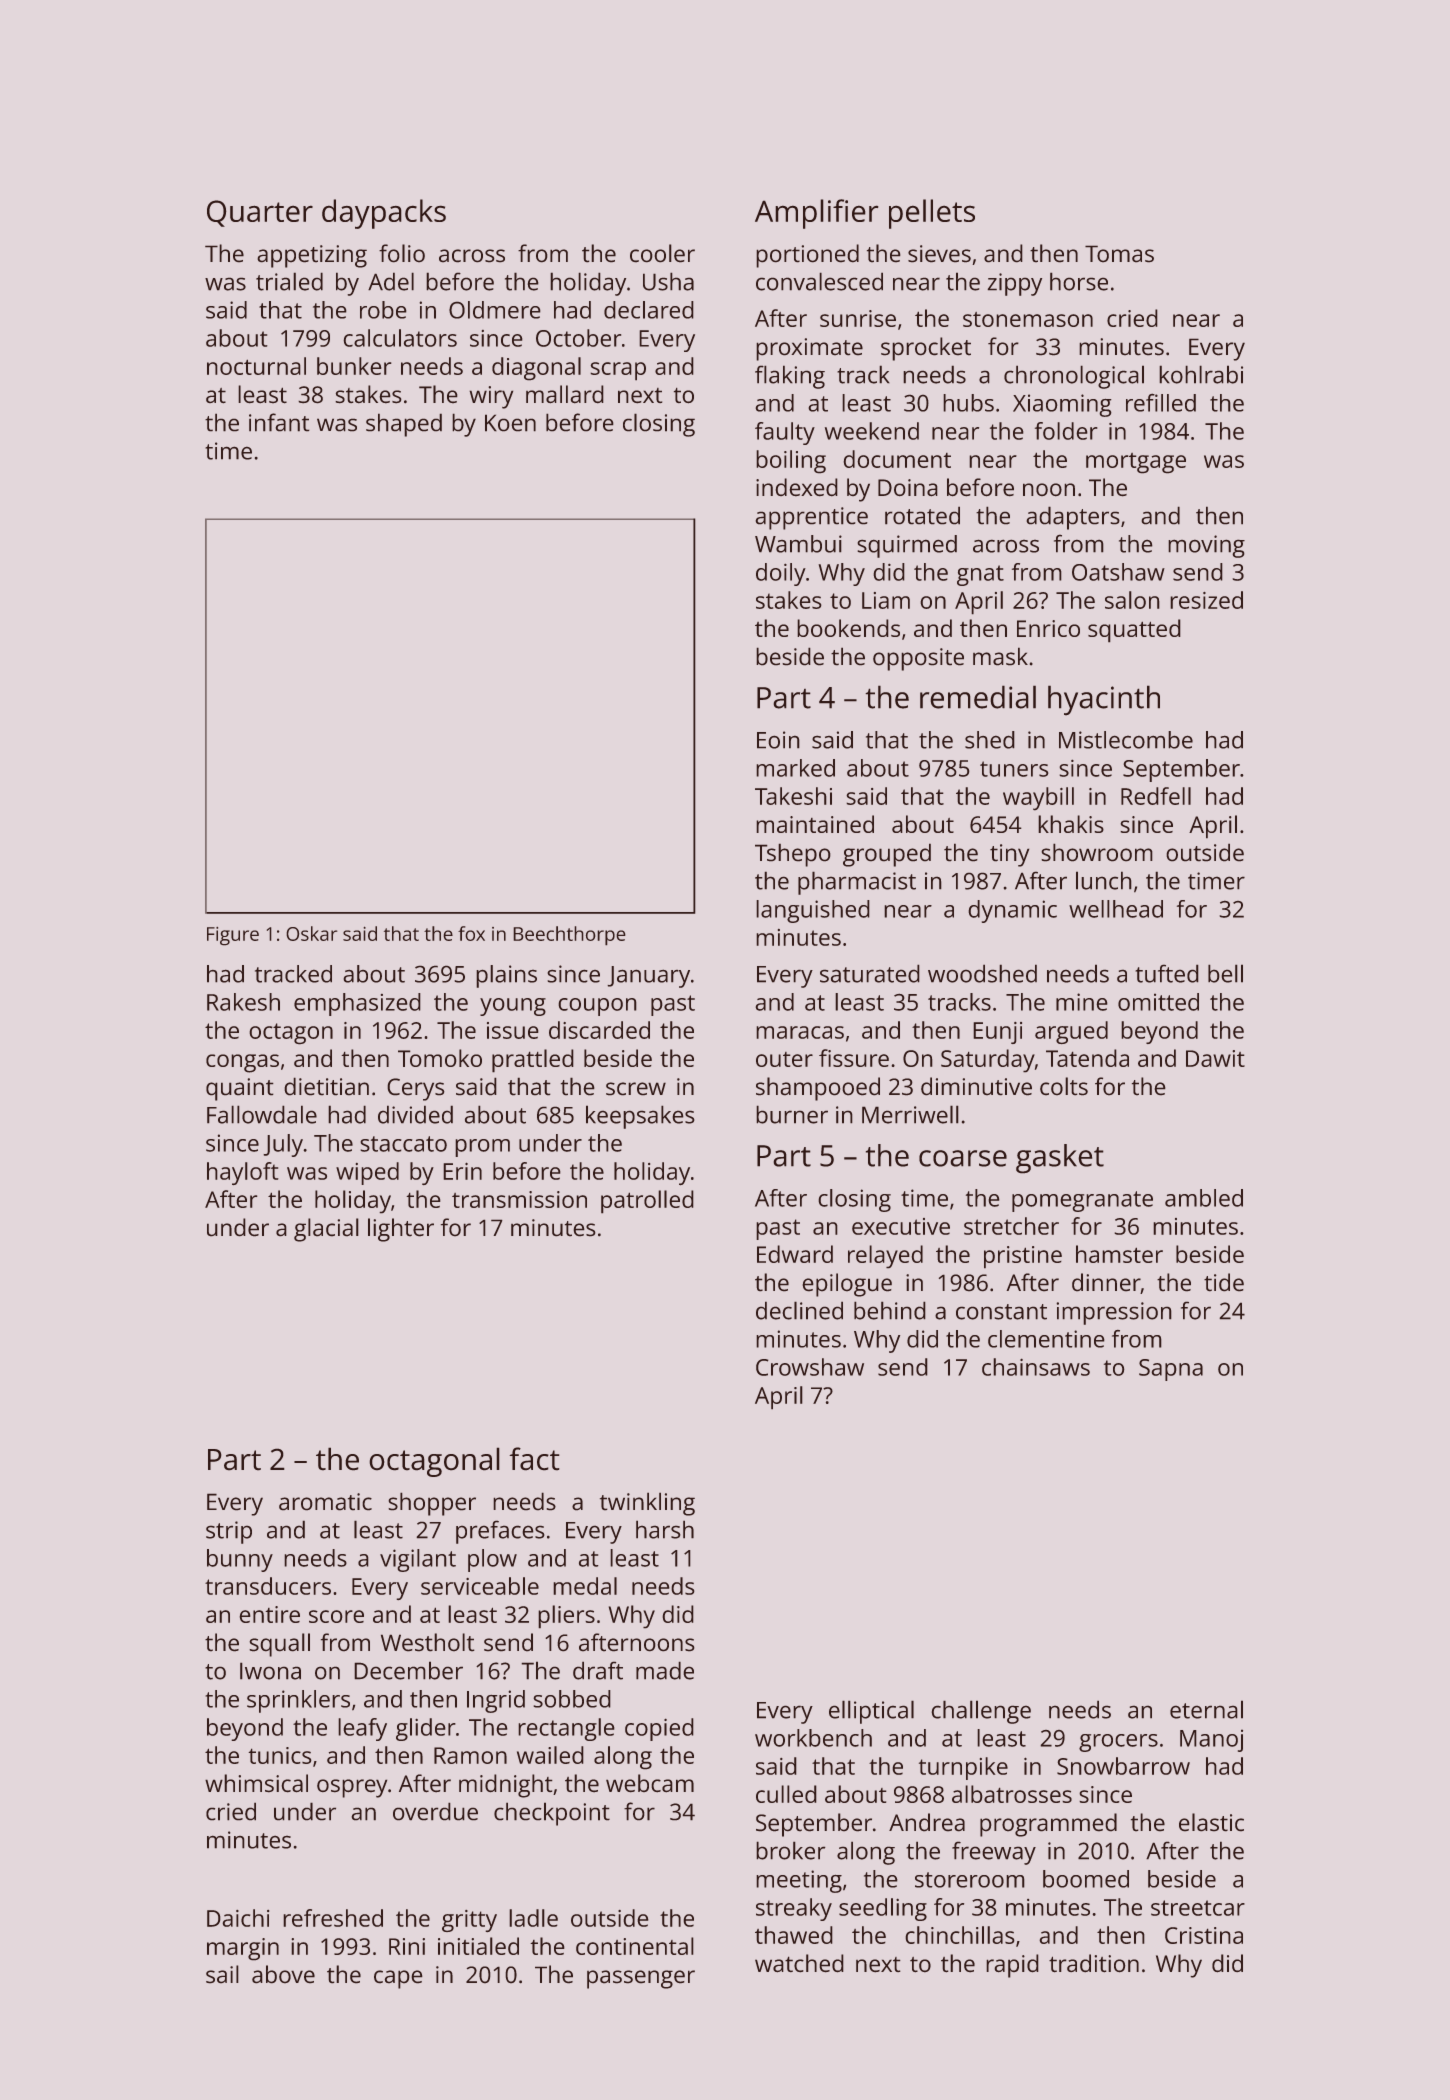 This page has width=1450, height=2100. What do you see at coordinates (1086, 1879) in the page?
I see `boomed` at bounding box center [1086, 1879].
